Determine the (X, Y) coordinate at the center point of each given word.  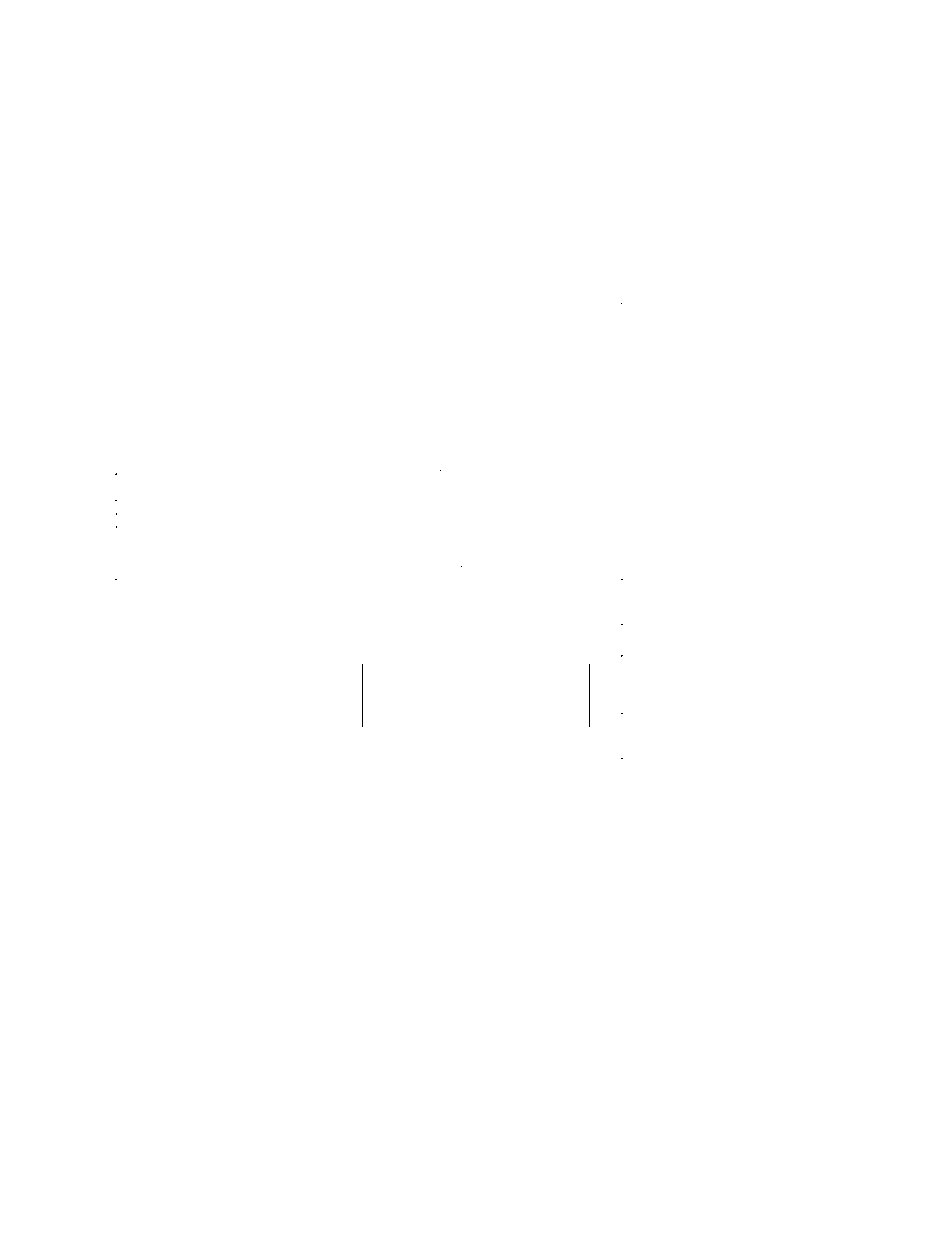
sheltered (817, 448)
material (191, 165)
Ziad (481, 611)
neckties (421, 500)
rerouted (519, 139)
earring (626, 377)
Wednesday (240, 699)
